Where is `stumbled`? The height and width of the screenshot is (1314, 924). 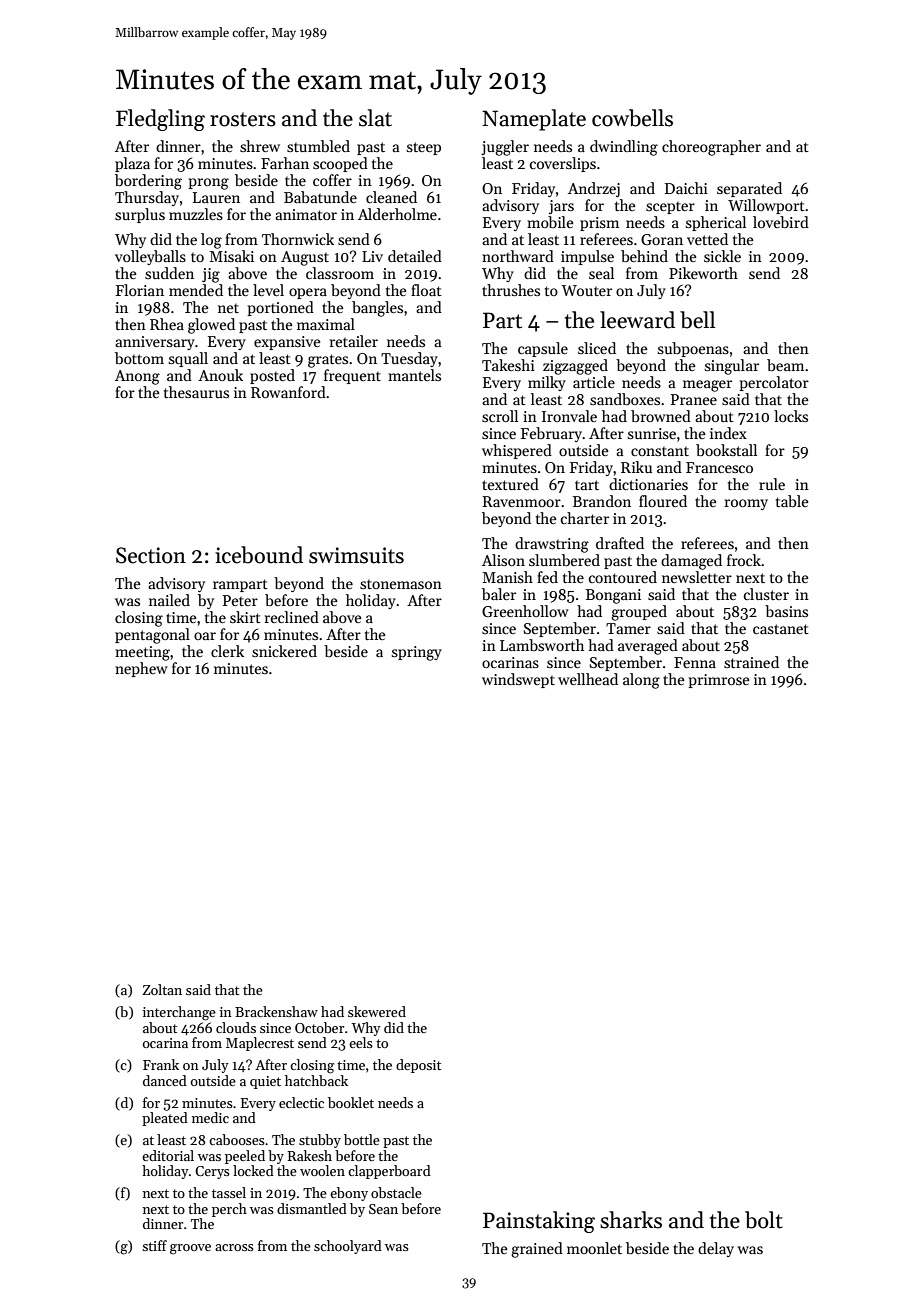 stumbled is located at coordinates (318, 146).
